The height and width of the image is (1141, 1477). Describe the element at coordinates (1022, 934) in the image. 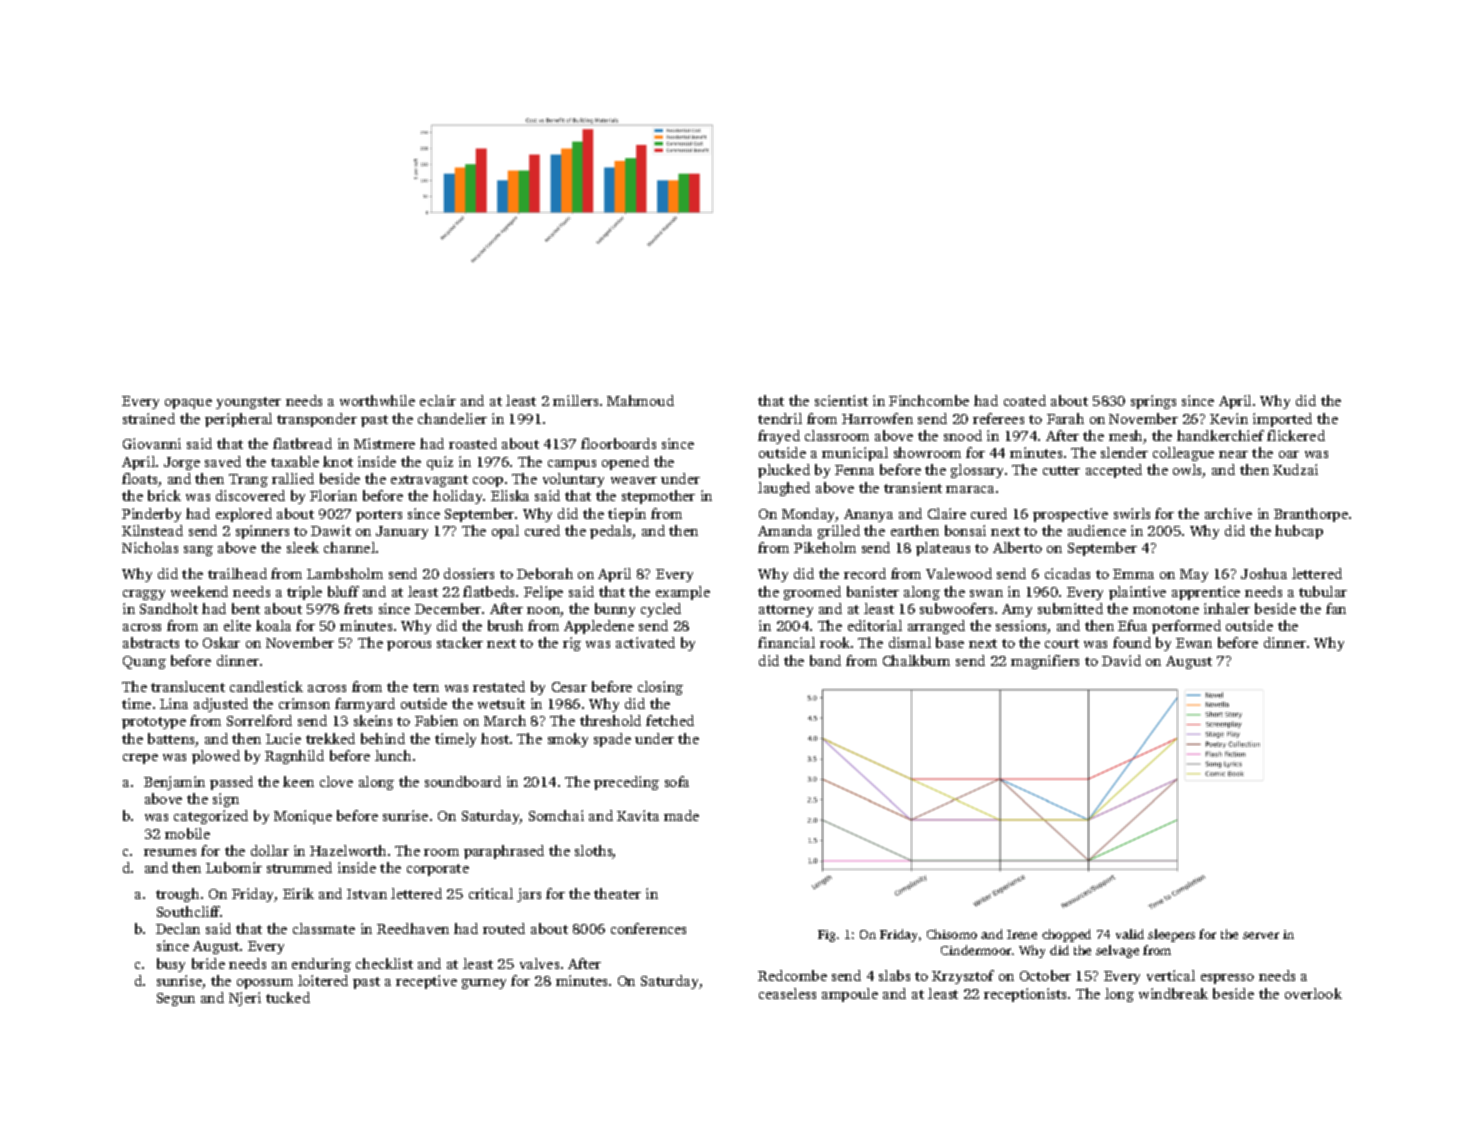

I see `Irene` at that location.
